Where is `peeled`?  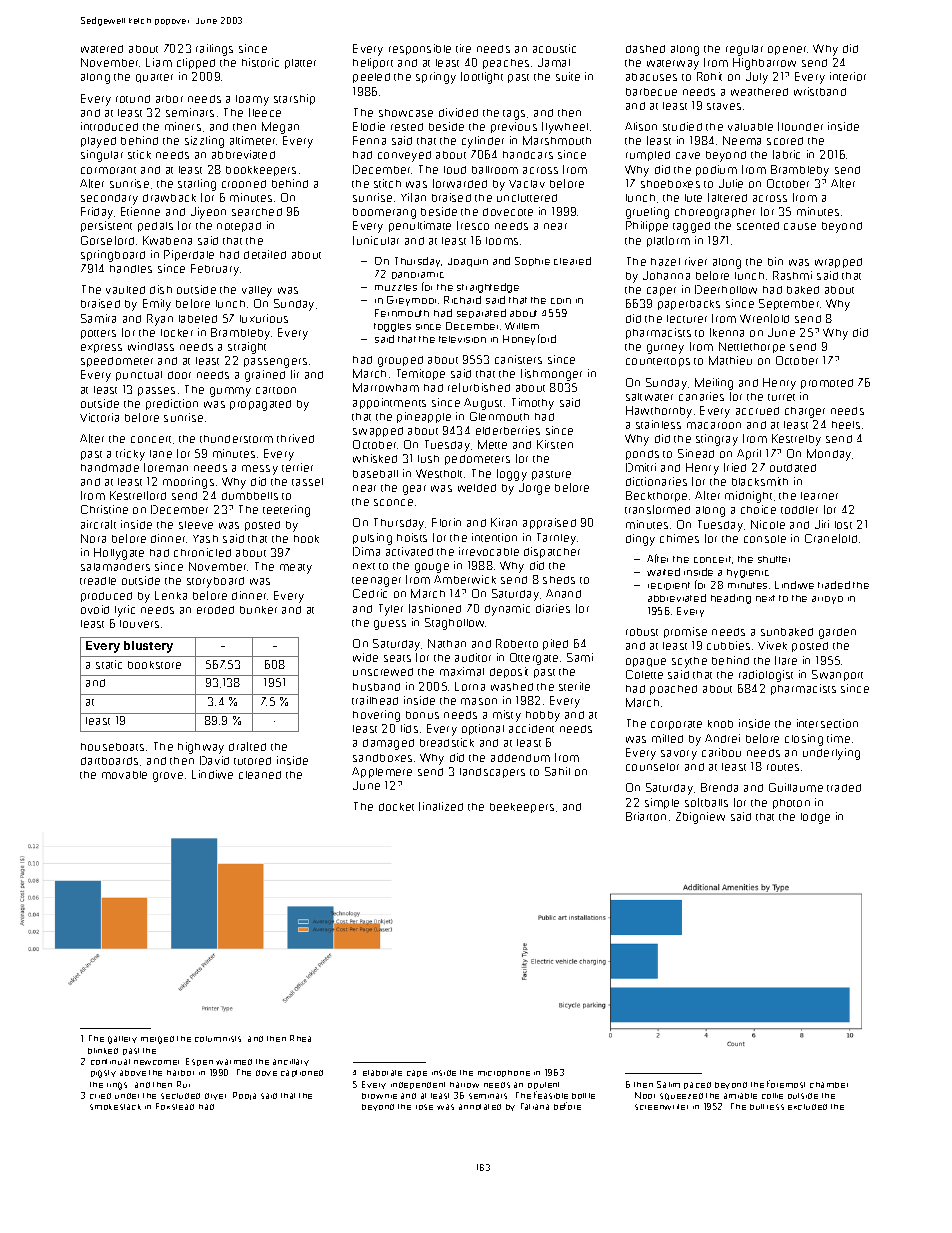 peeled is located at coordinates (371, 78).
